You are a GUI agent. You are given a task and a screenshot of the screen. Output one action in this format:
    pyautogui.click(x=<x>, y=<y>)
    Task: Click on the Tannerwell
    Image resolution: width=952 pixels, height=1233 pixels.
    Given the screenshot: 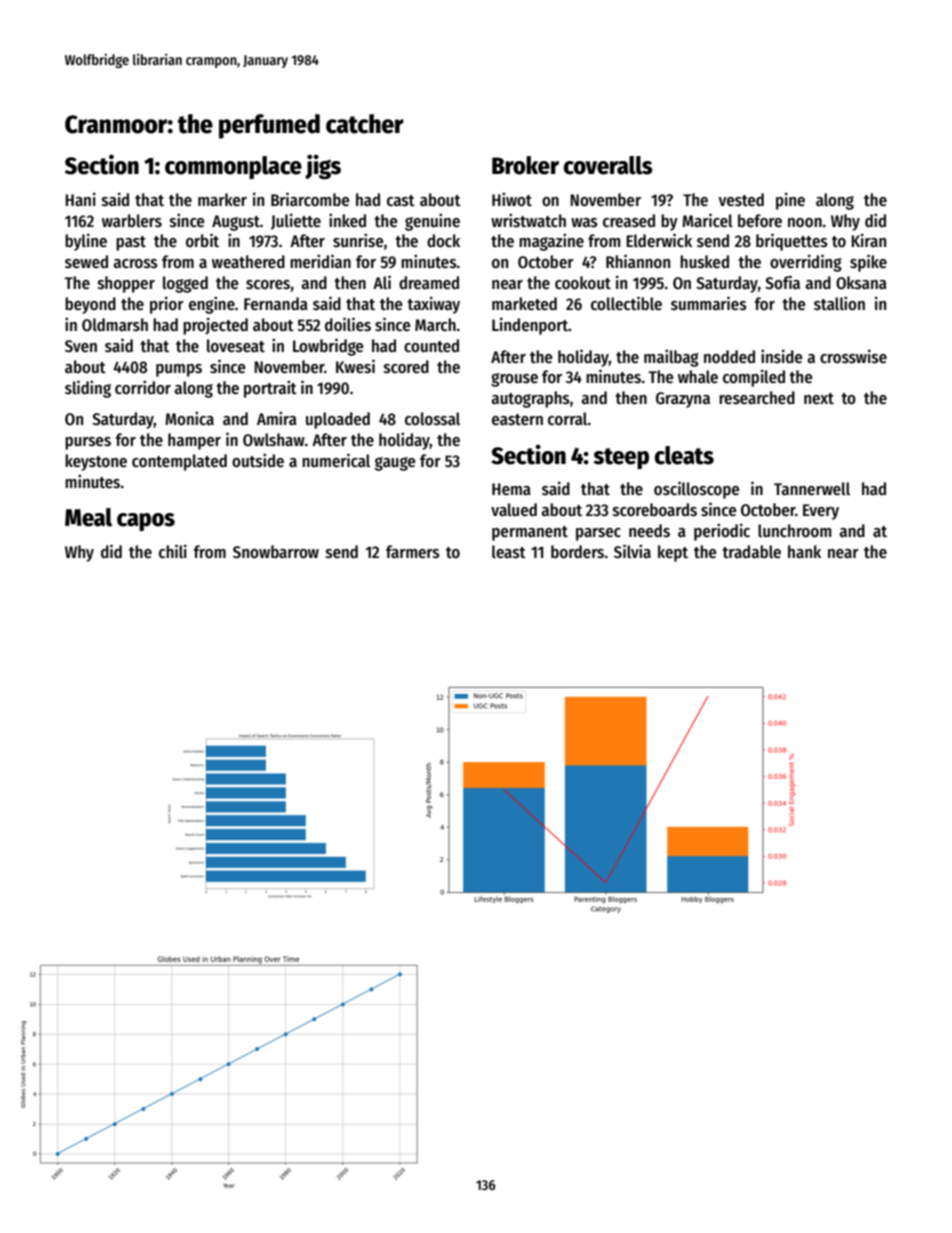 What is the action you would take?
    pyautogui.click(x=812, y=489)
